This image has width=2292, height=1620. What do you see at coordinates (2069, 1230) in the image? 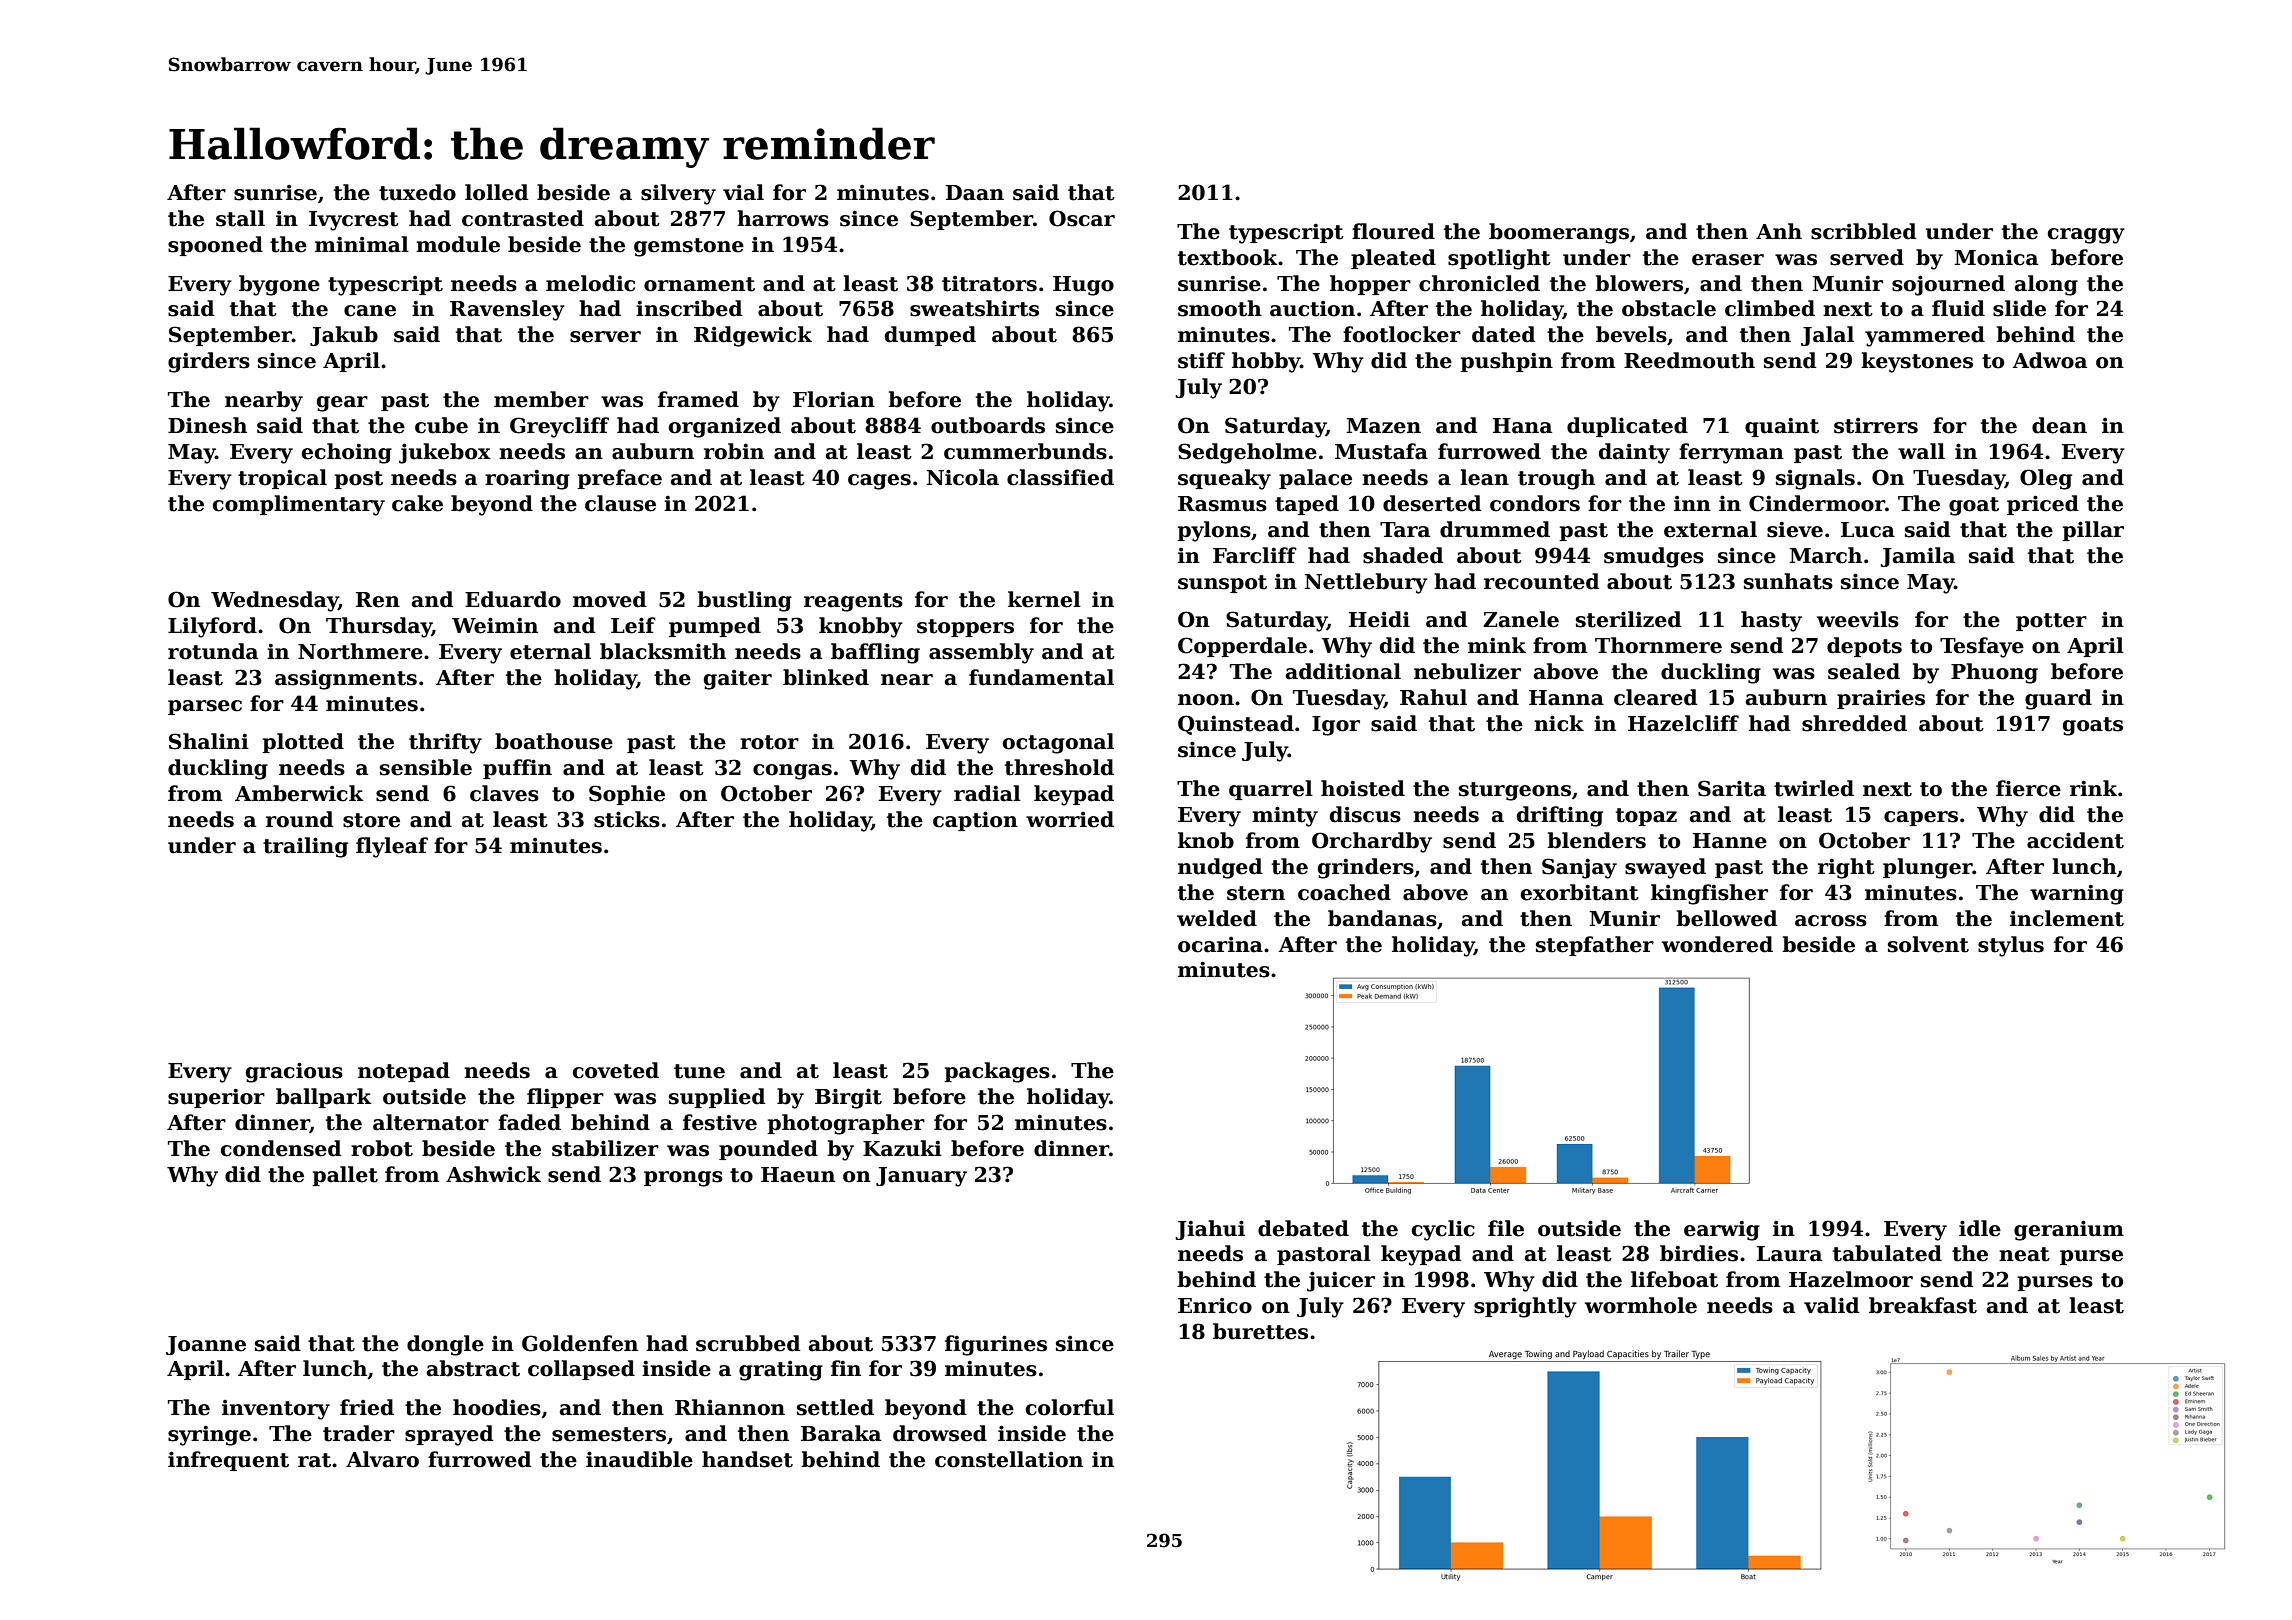
I see `geranium` at bounding box center [2069, 1230].
